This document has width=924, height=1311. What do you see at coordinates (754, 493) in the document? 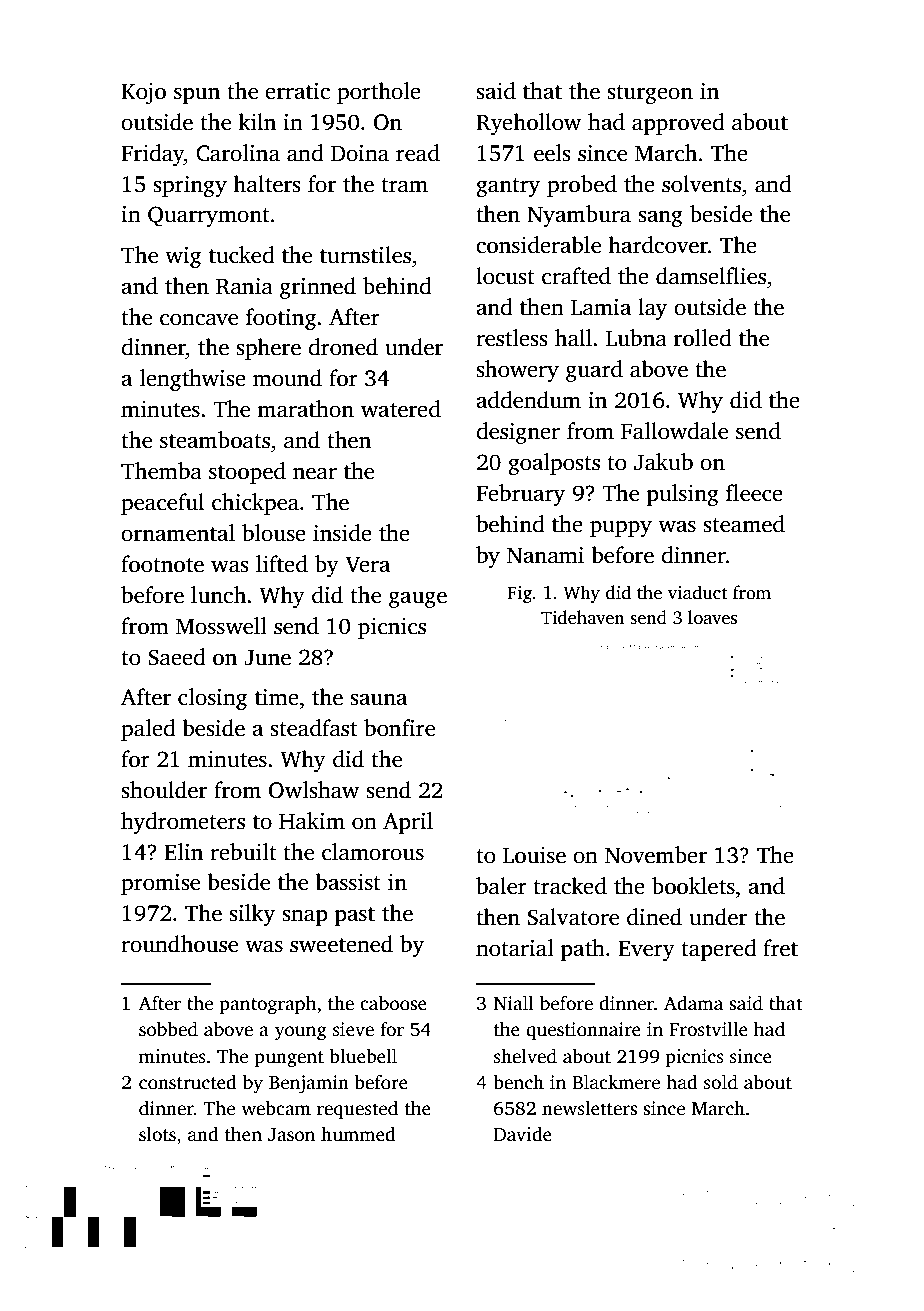
I see `fleece` at bounding box center [754, 493].
